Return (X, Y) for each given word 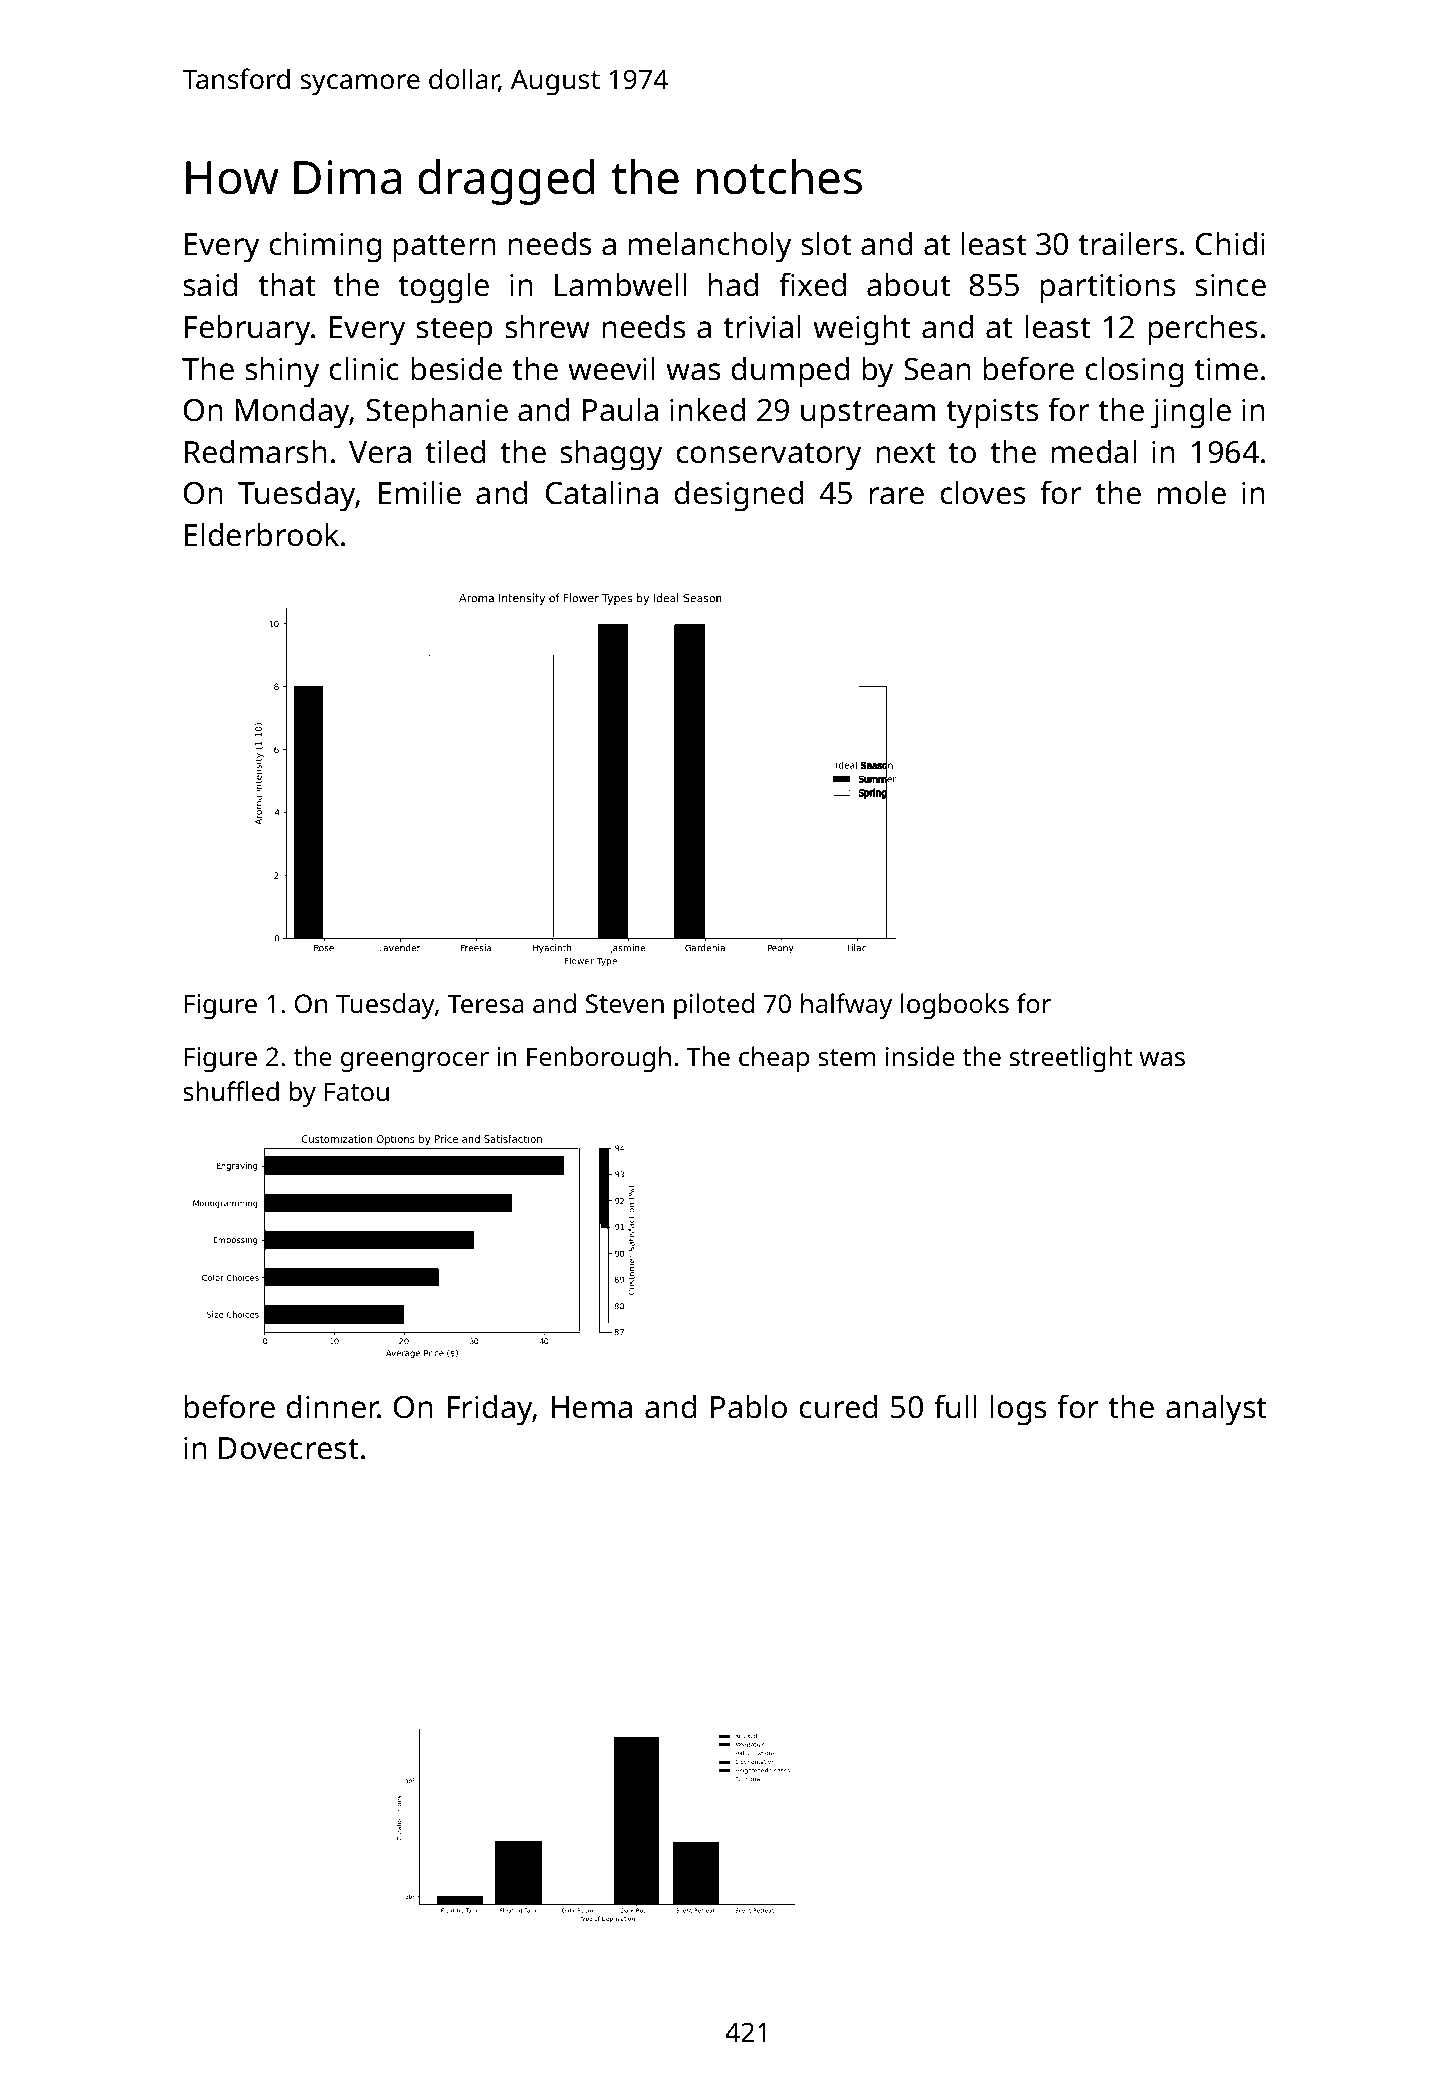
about (909, 285)
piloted (714, 1006)
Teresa (485, 1004)
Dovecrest (289, 1448)
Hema (592, 1407)
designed (738, 496)
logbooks (955, 1006)
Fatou (357, 1091)
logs (1018, 1410)
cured (838, 1407)
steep (454, 332)
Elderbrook (262, 535)
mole (1191, 493)
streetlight (1071, 1059)
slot (826, 244)
